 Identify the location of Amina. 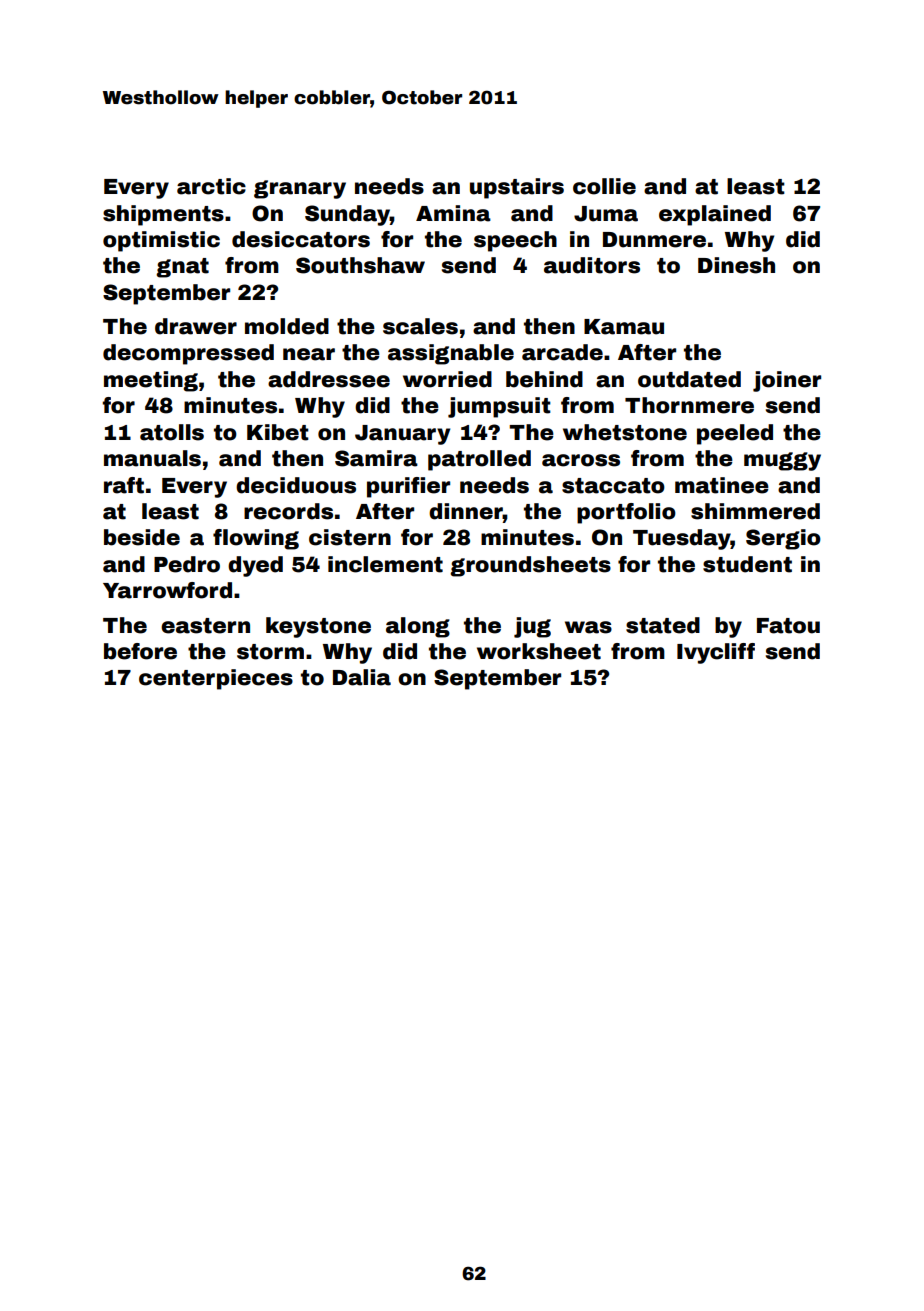
(453, 213).
